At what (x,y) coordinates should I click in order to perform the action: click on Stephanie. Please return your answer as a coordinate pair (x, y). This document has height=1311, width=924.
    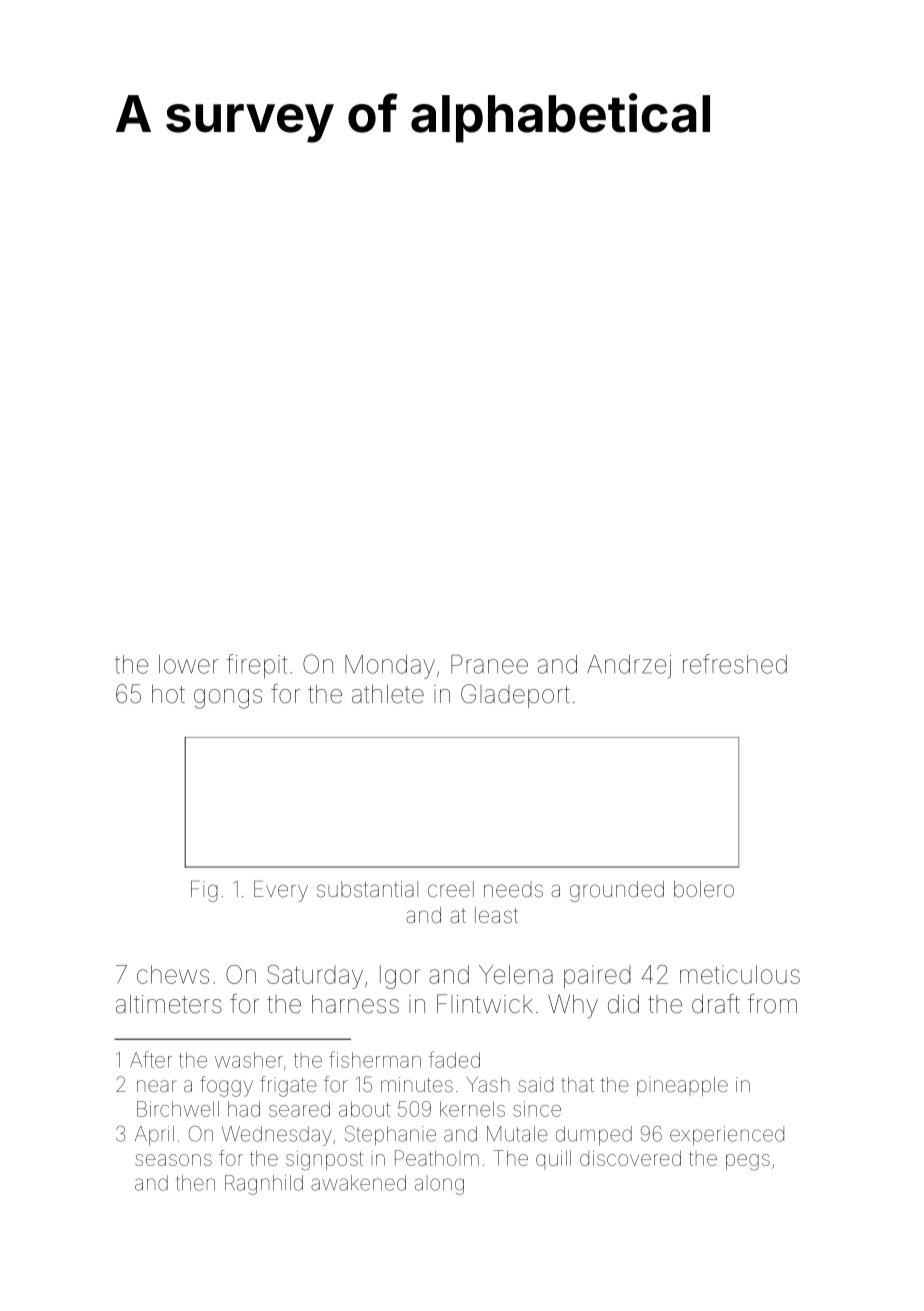
    Looking at the image, I should click on (390, 1135).
